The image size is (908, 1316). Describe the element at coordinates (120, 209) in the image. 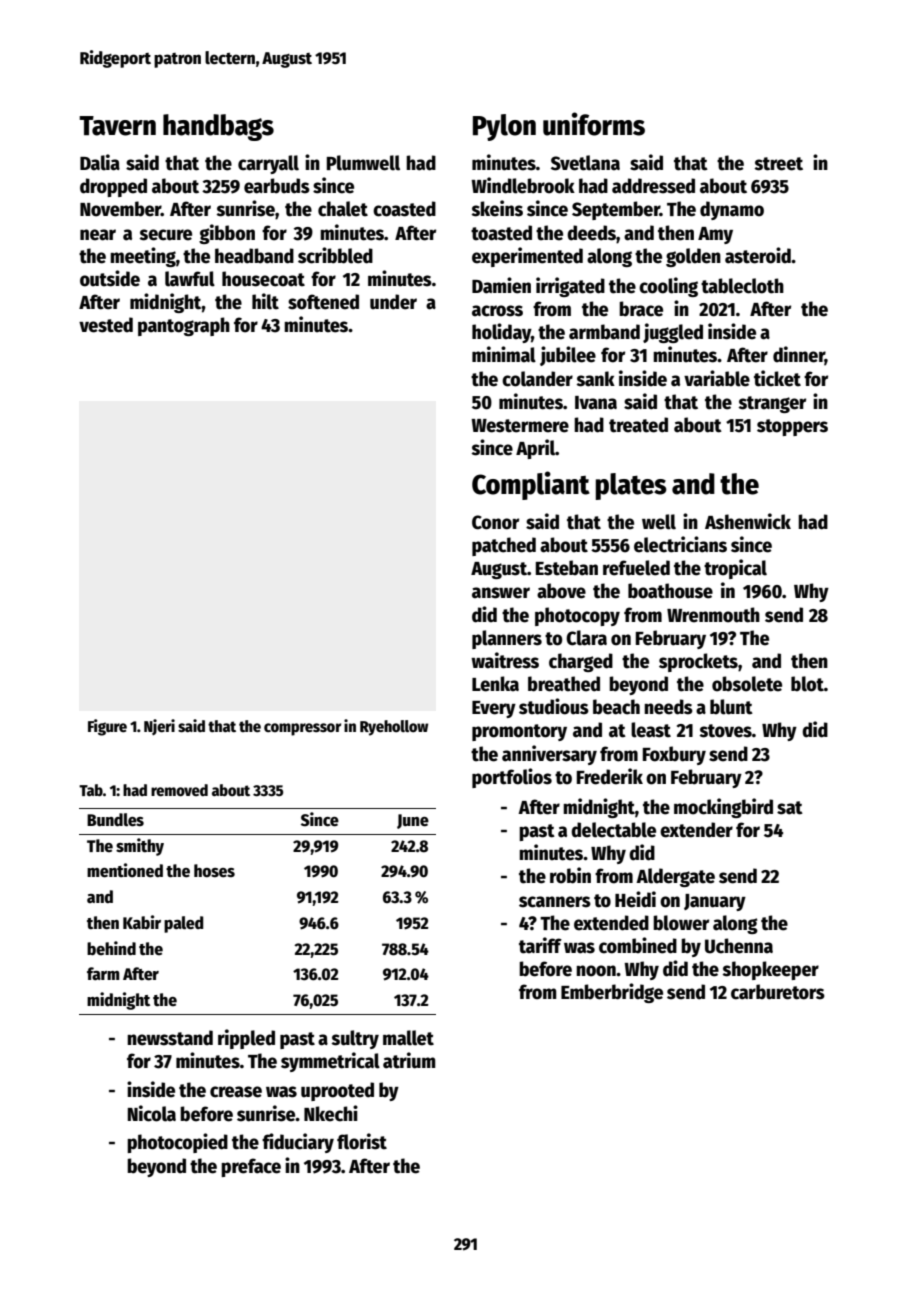

I see `November` at that location.
